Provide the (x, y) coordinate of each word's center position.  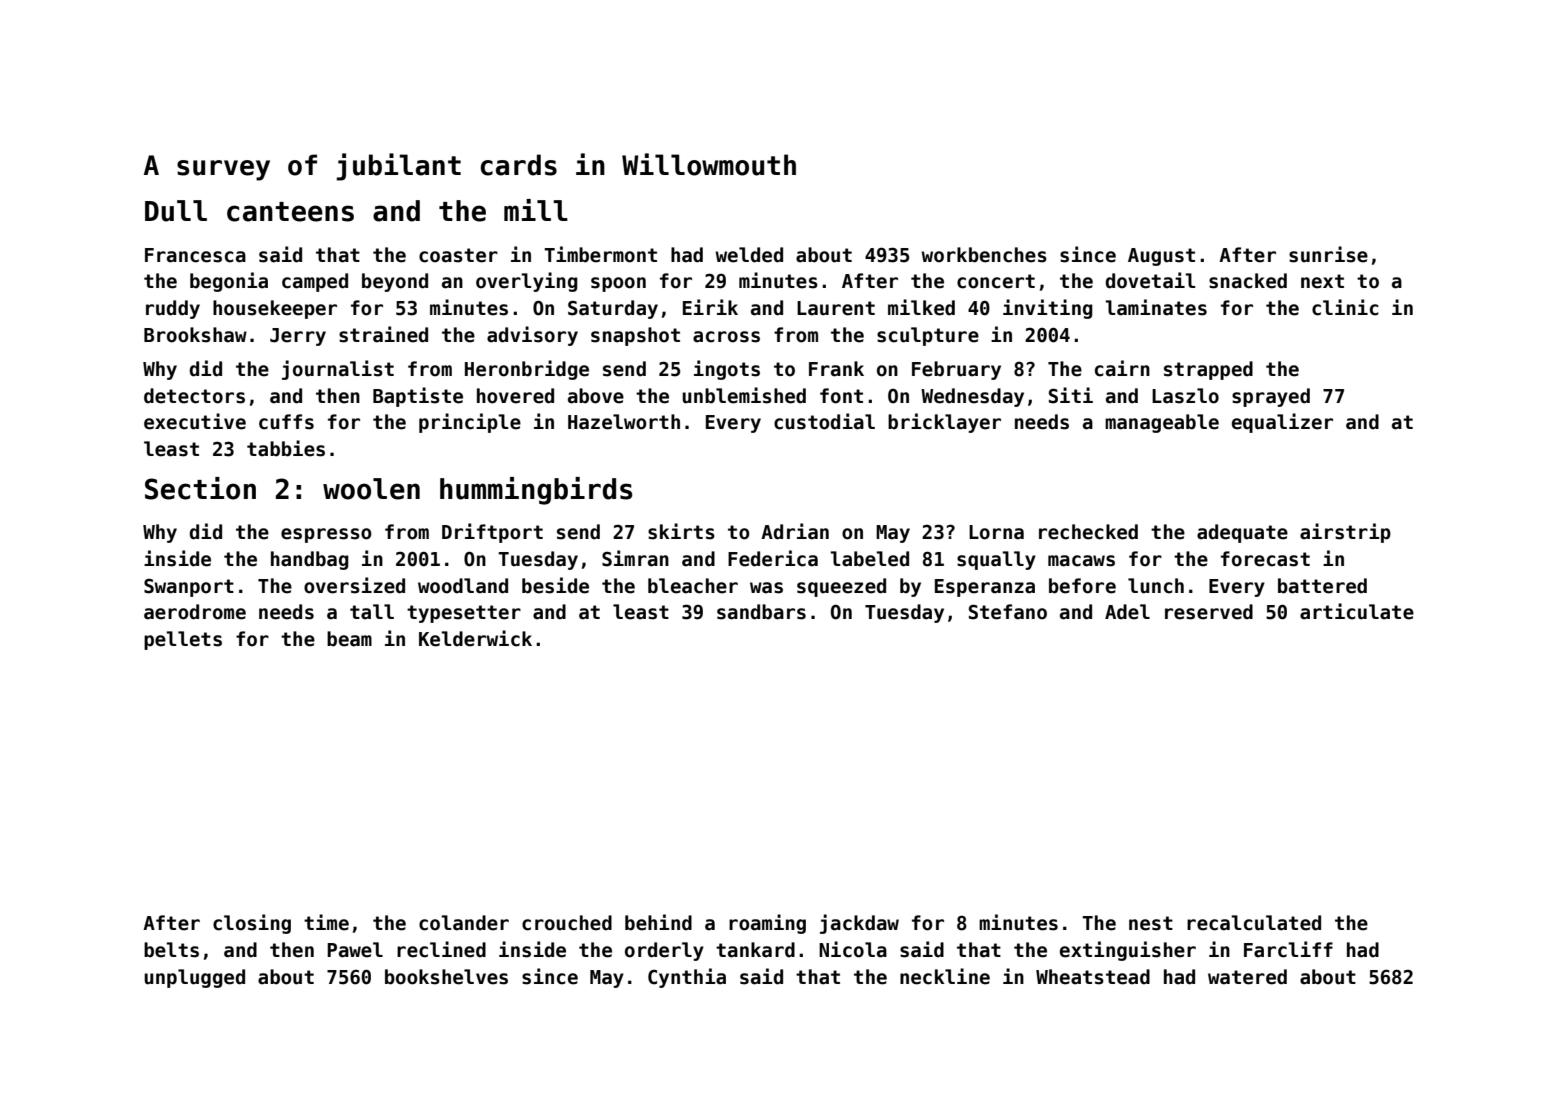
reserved (1209, 612)
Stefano (1008, 612)
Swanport (189, 588)
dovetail (1150, 280)
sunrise (1328, 254)
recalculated (1254, 923)
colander (464, 923)
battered (1322, 586)
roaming (767, 924)
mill (536, 210)
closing (252, 924)
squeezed (841, 587)
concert (996, 281)
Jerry (298, 337)
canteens (290, 212)
